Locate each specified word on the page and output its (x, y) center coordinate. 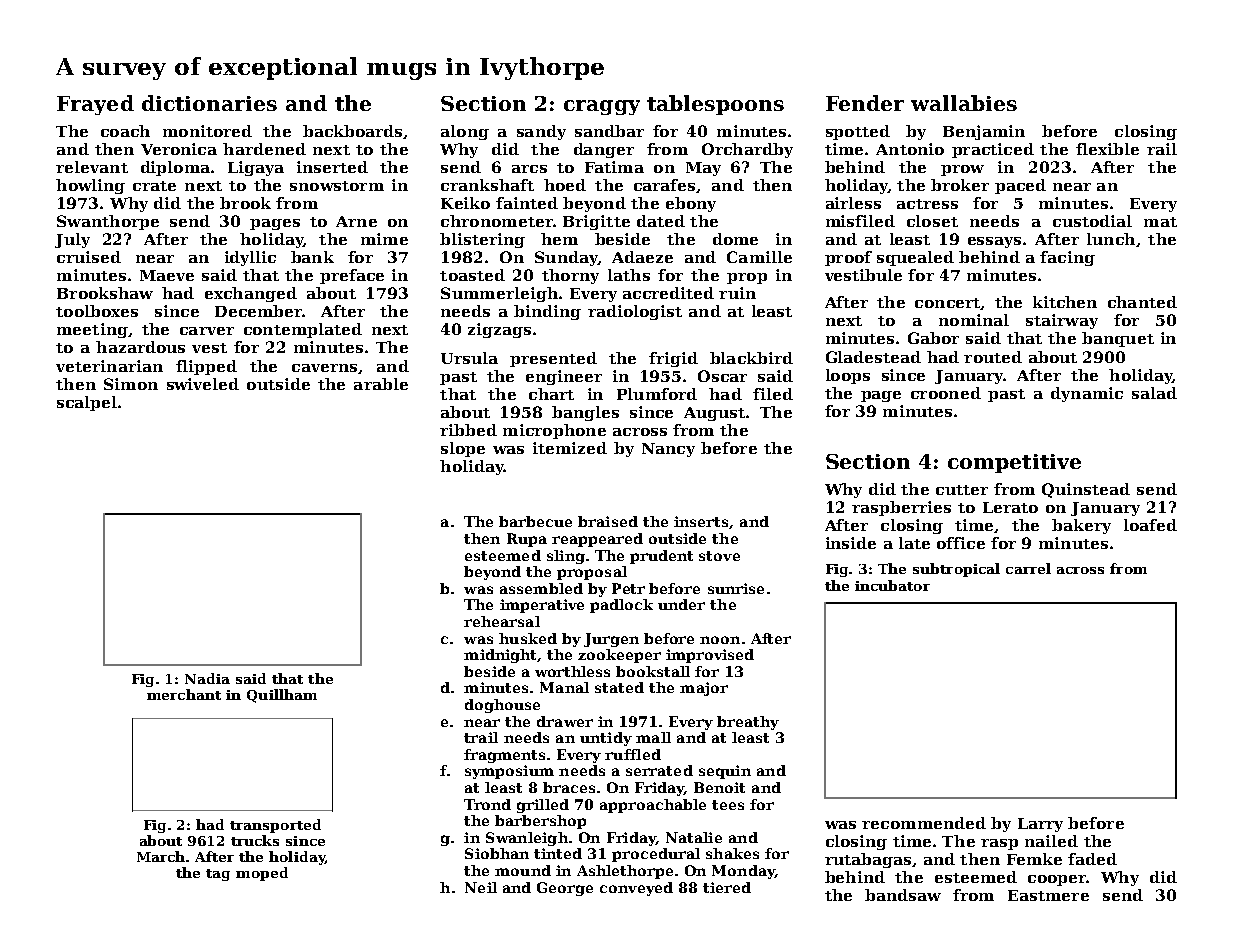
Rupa (527, 540)
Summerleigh (499, 294)
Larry (1040, 825)
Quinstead (1086, 490)
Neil (481, 887)
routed (993, 357)
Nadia (207, 678)
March (161, 856)
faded (1092, 859)
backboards (352, 131)
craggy (602, 107)
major (704, 689)
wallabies (964, 103)
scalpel (87, 403)
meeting (92, 330)
